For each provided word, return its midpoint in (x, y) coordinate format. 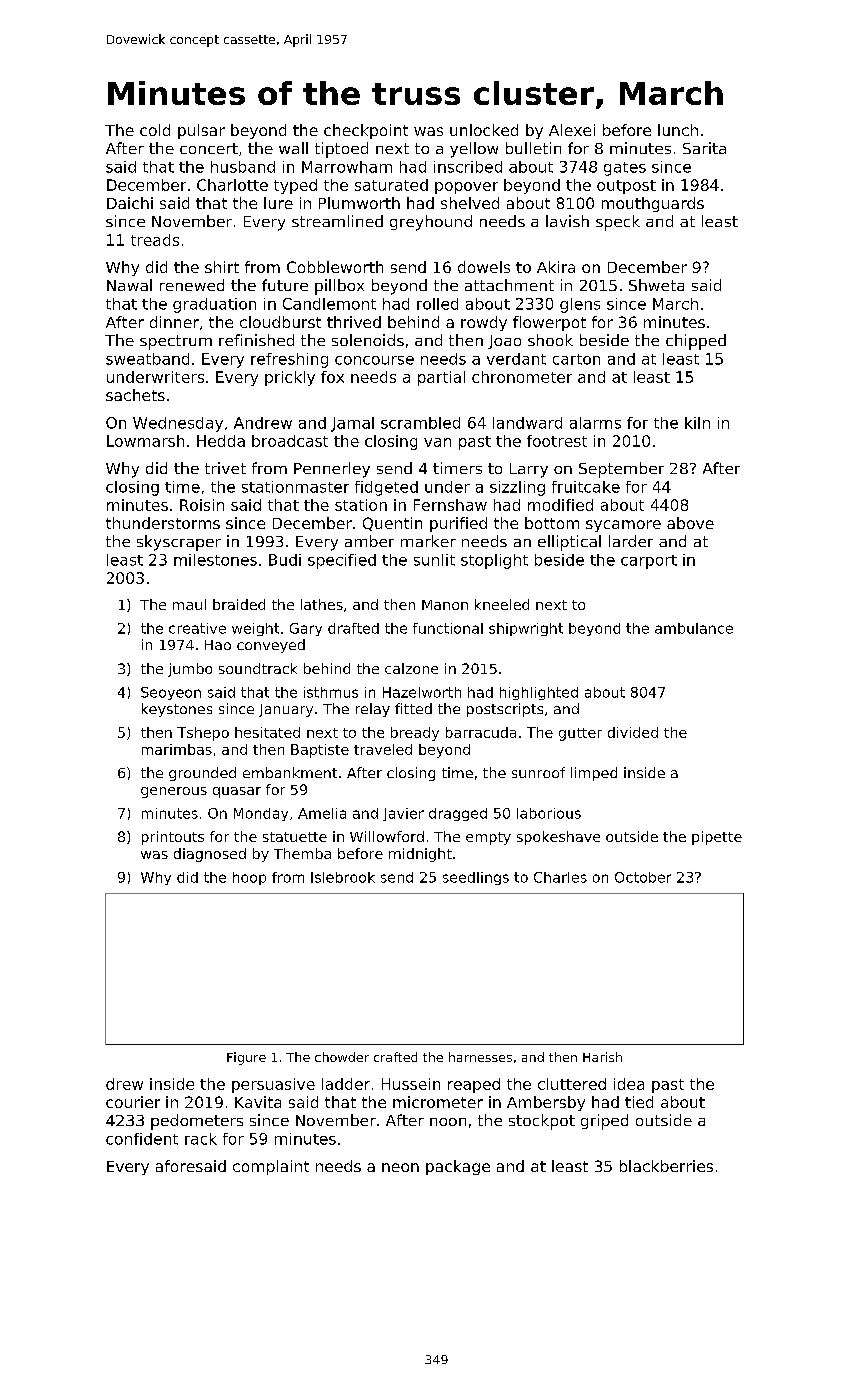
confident (142, 1139)
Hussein (411, 1084)
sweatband (147, 359)
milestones (215, 560)
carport (649, 562)
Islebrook (343, 877)
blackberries (666, 1166)
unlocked (484, 130)
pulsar (201, 131)
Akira (556, 267)
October (643, 877)
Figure (246, 1058)
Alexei (572, 130)
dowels (484, 267)
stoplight (494, 561)
